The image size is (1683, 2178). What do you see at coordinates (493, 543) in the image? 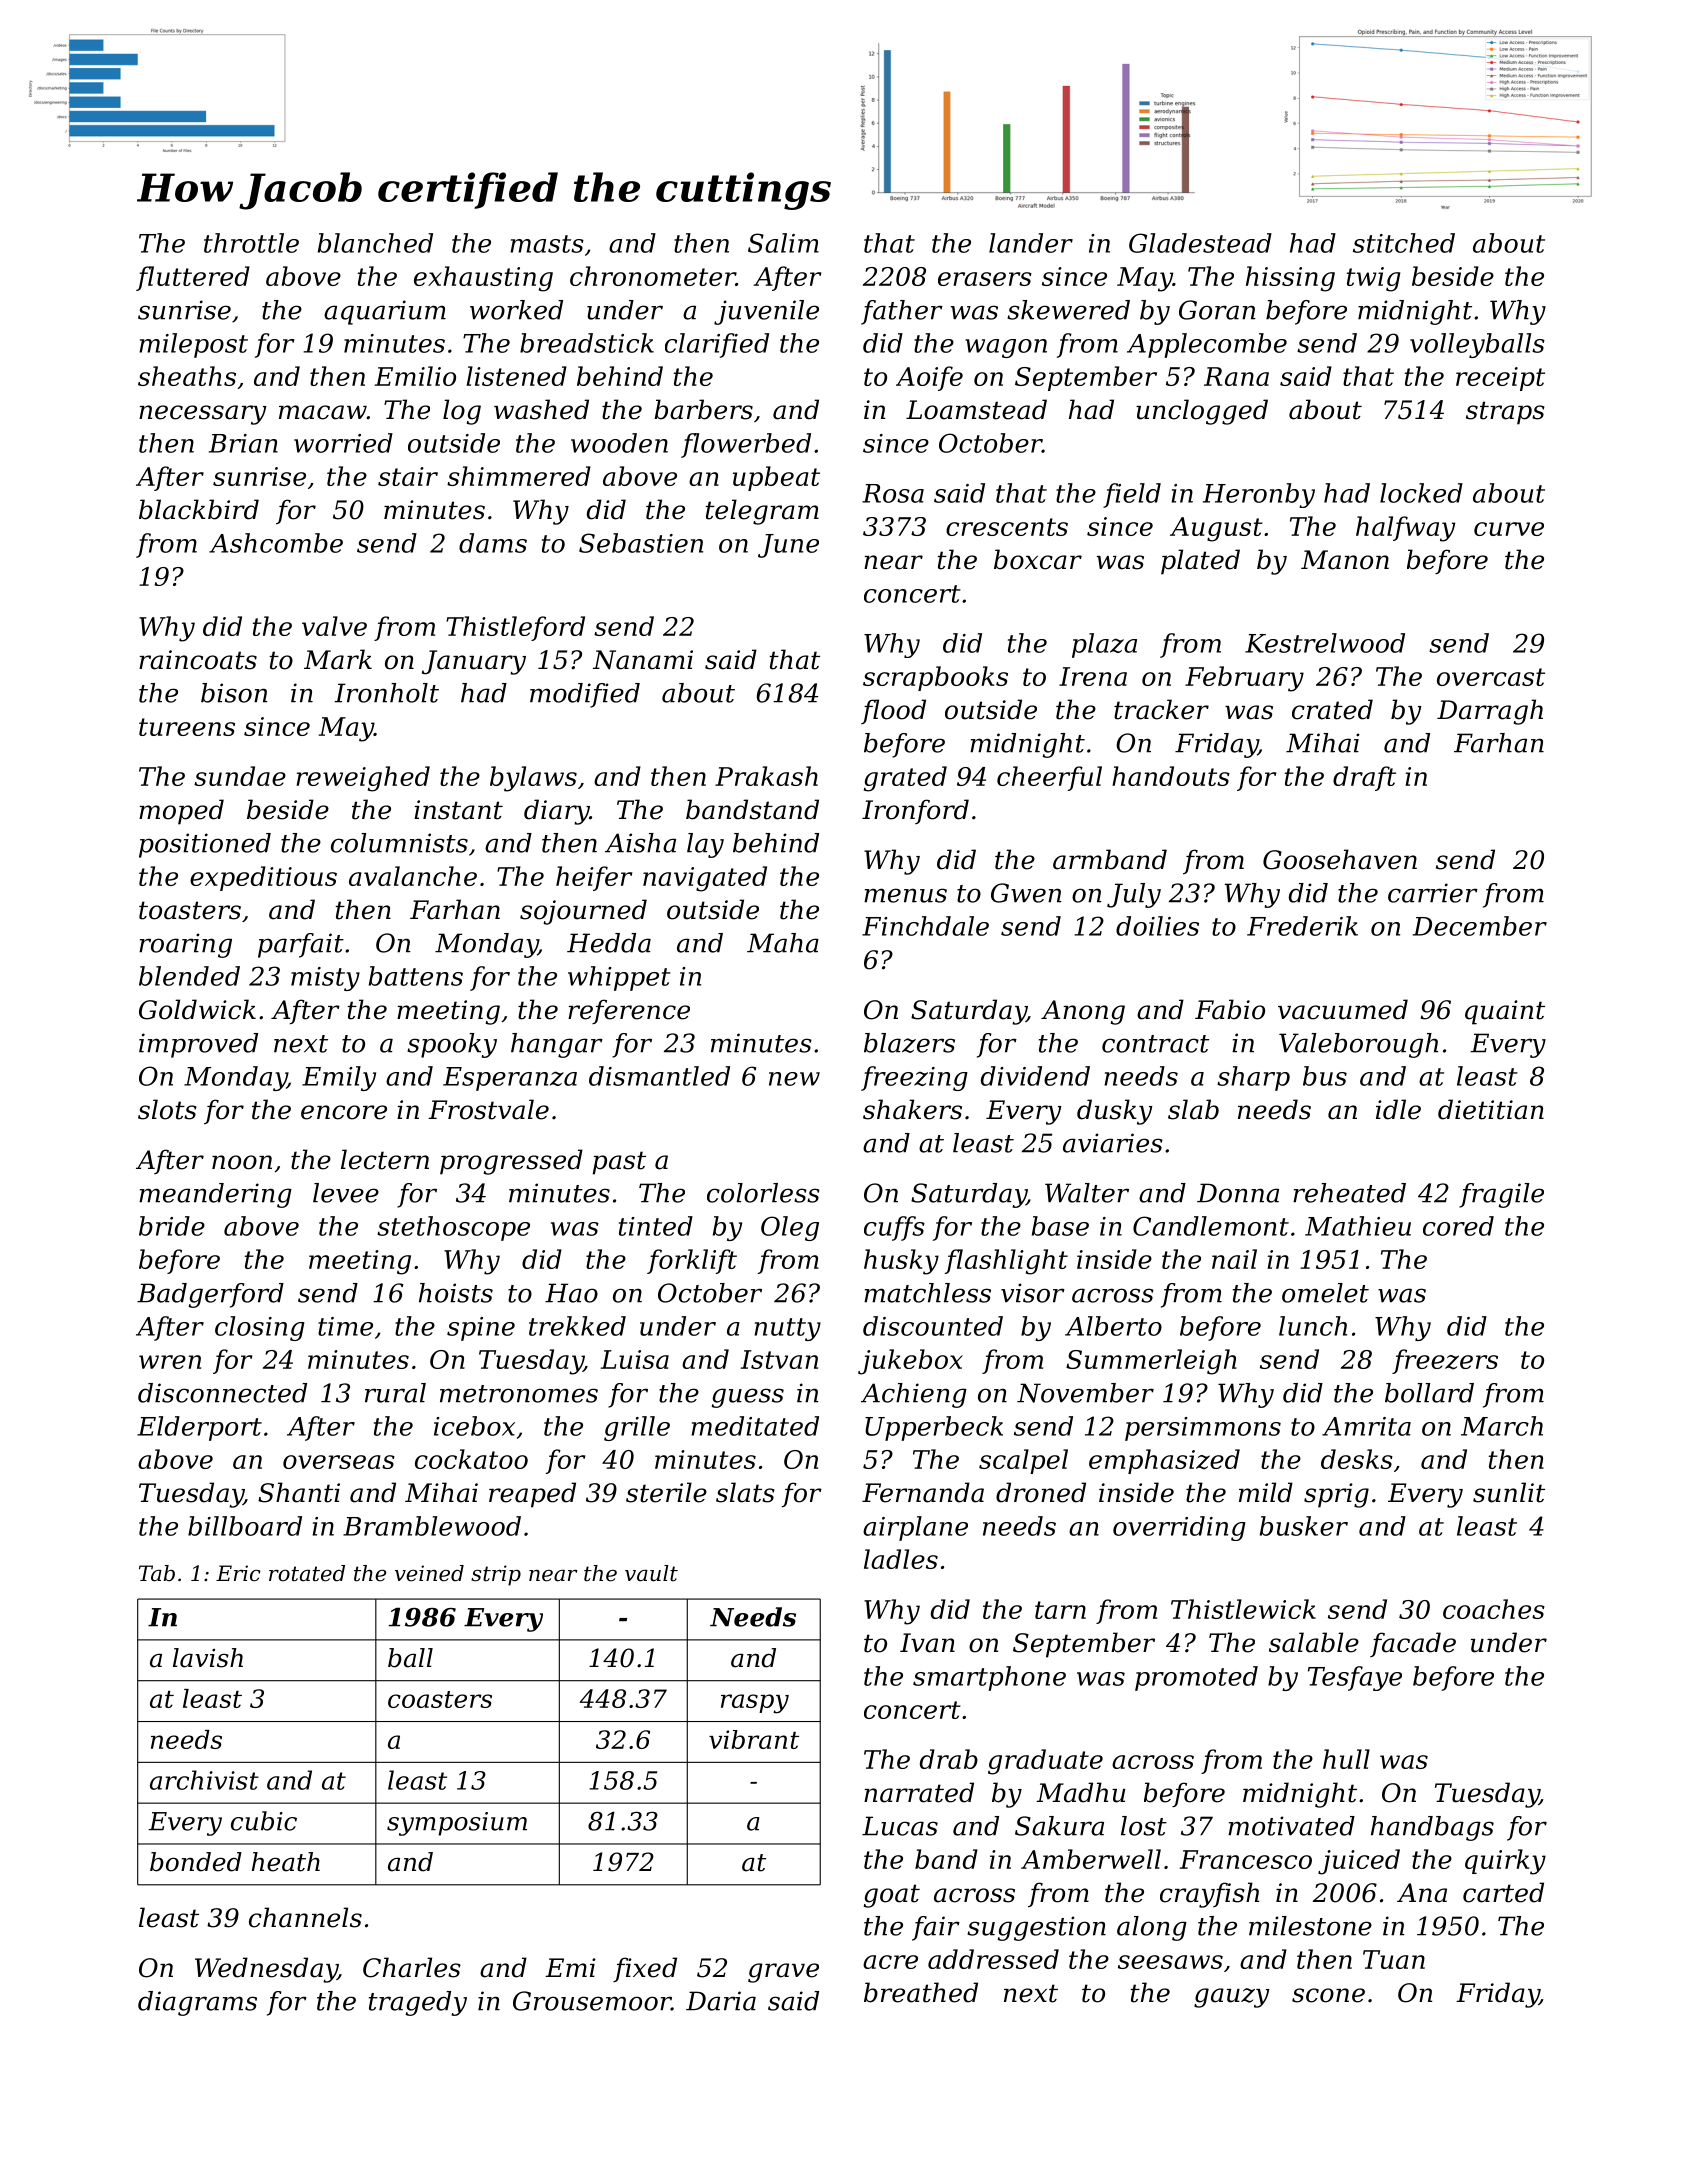
I see `dams` at bounding box center [493, 543].
